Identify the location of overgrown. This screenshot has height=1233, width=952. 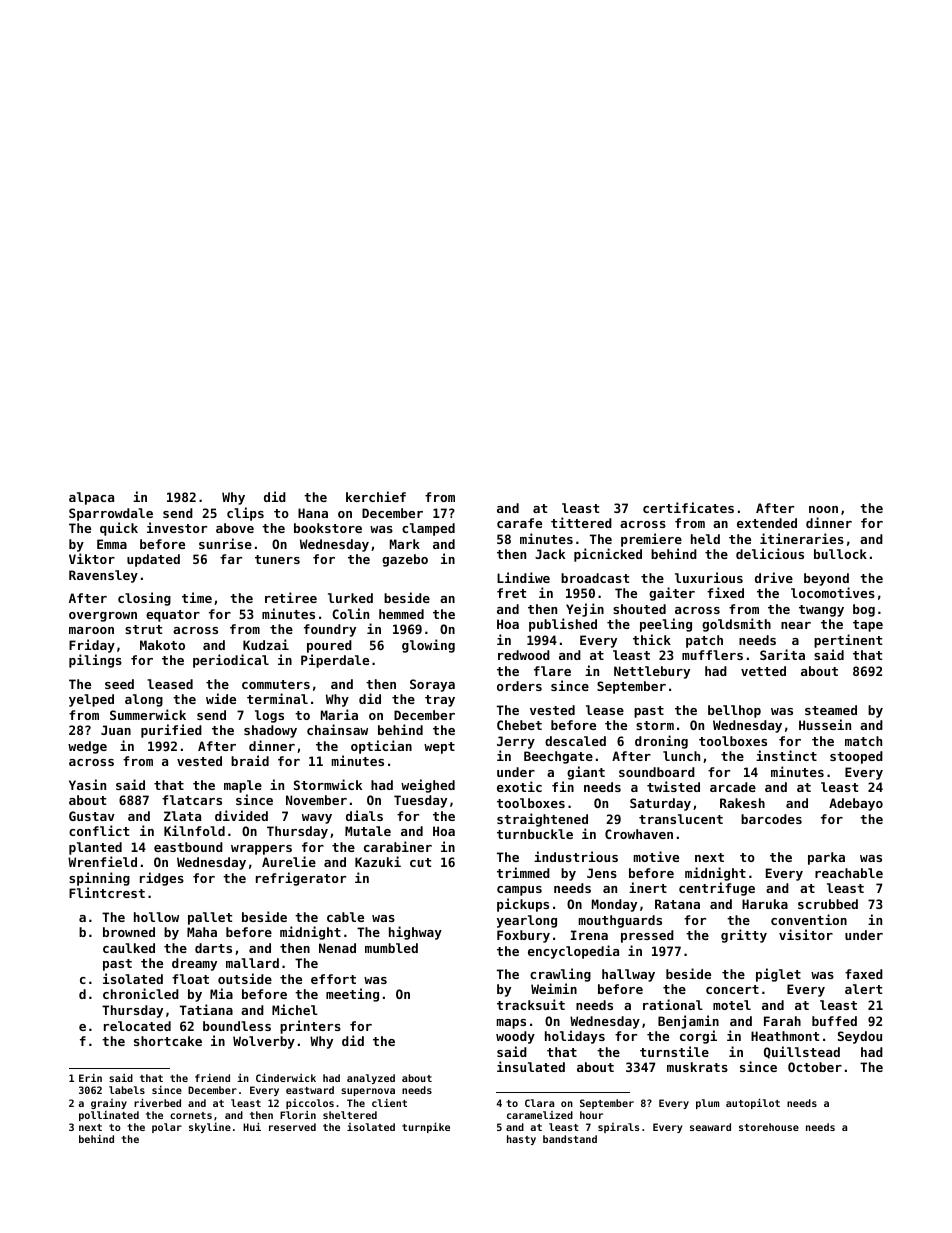
(103, 617).
